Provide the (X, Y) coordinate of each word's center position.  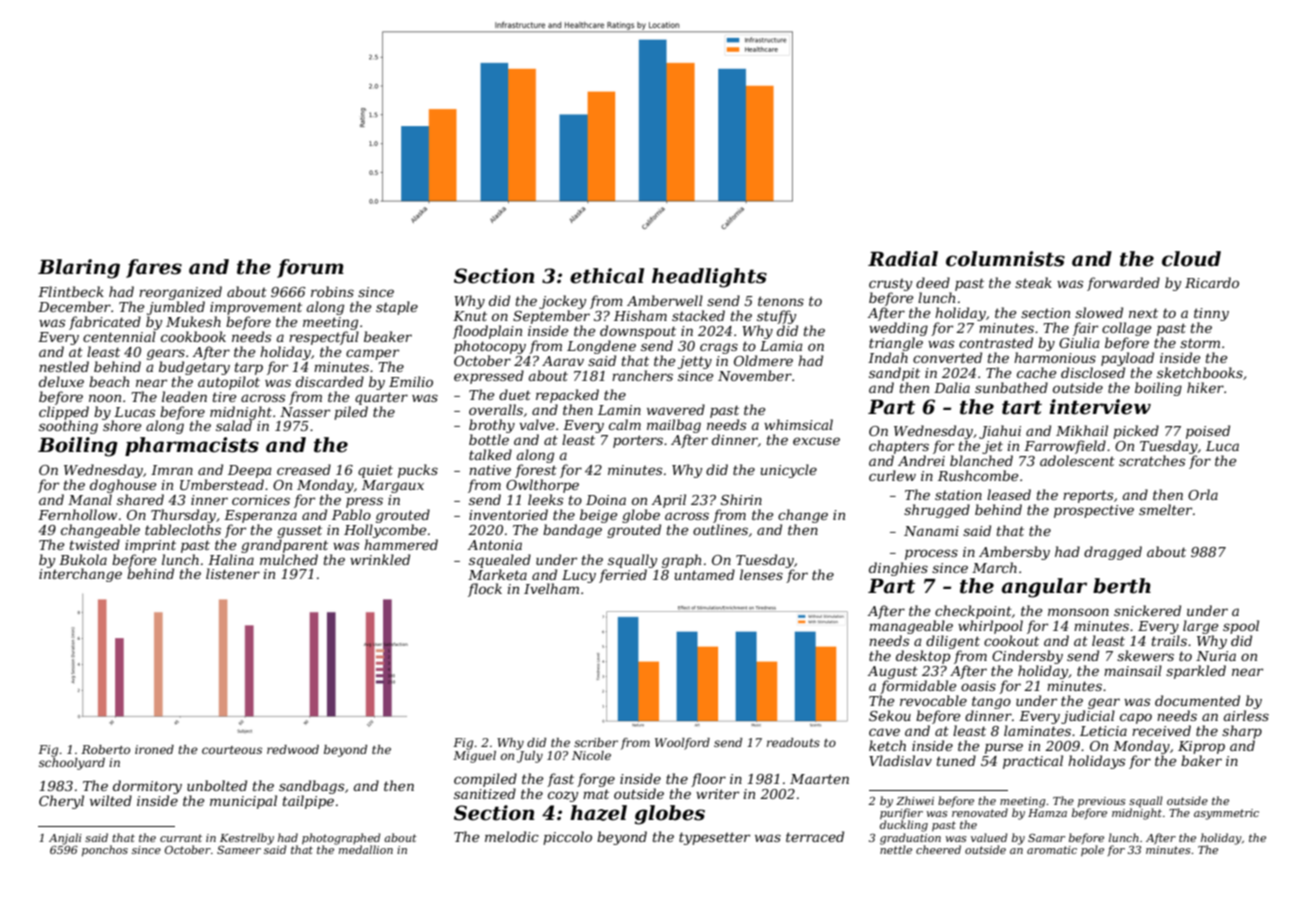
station (958, 495)
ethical (607, 276)
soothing (68, 427)
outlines (720, 529)
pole (1092, 850)
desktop (923, 657)
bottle (489, 439)
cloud (1191, 259)
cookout (1011, 640)
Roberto (105, 749)
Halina (231, 559)
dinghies (898, 569)
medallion (366, 849)
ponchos (105, 851)
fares (154, 268)
